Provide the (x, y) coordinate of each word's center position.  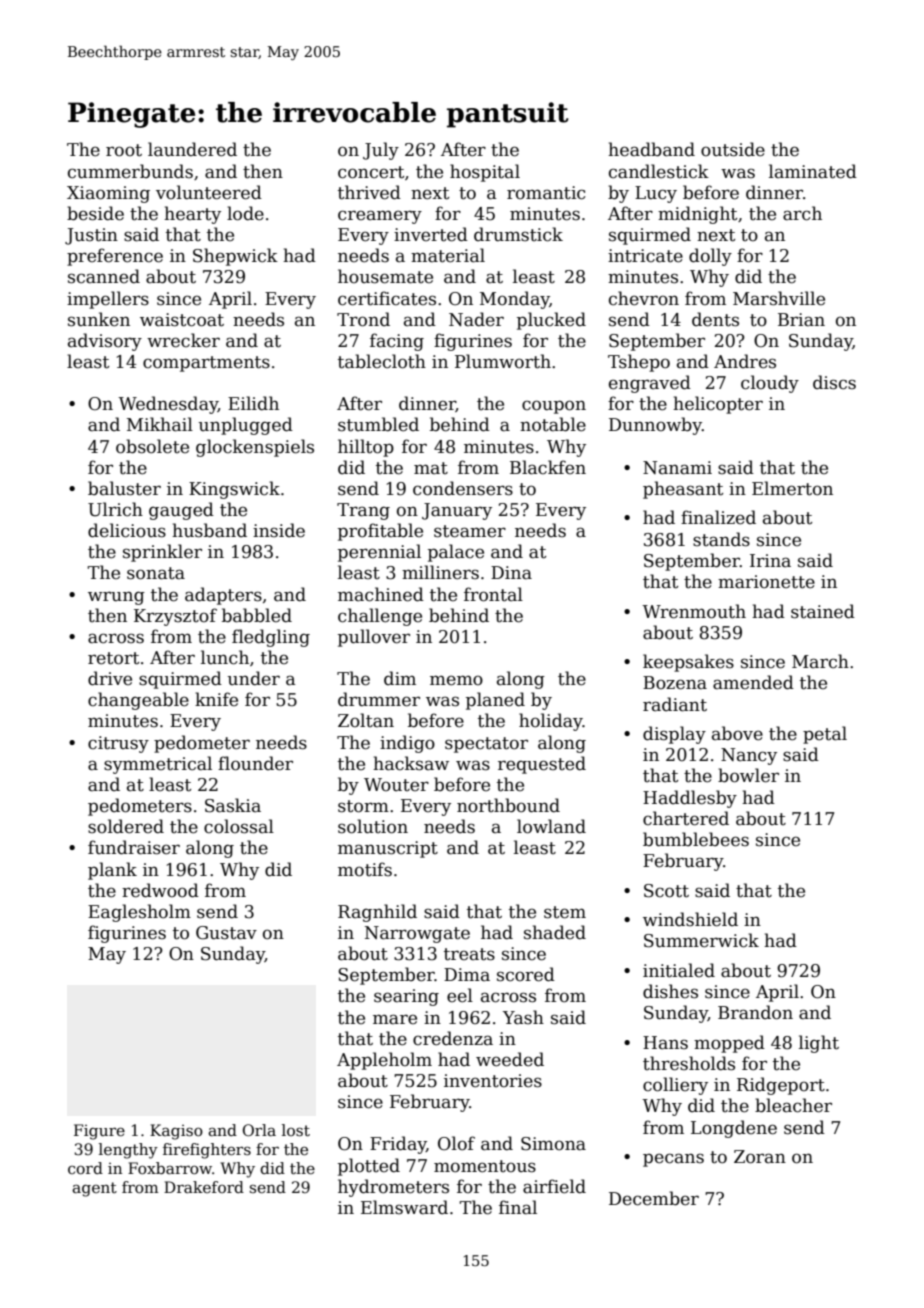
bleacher (793, 1105)
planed (495, 701)
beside (95, 213)
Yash (523, 1017)
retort (113, 658)
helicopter (718, 405)
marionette (766, 582)
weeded (510, 1059)
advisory (105, 342)
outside (733, 149)
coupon (554, 407)
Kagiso (176, 1132)
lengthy (128, 1151)
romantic (546, 193)
